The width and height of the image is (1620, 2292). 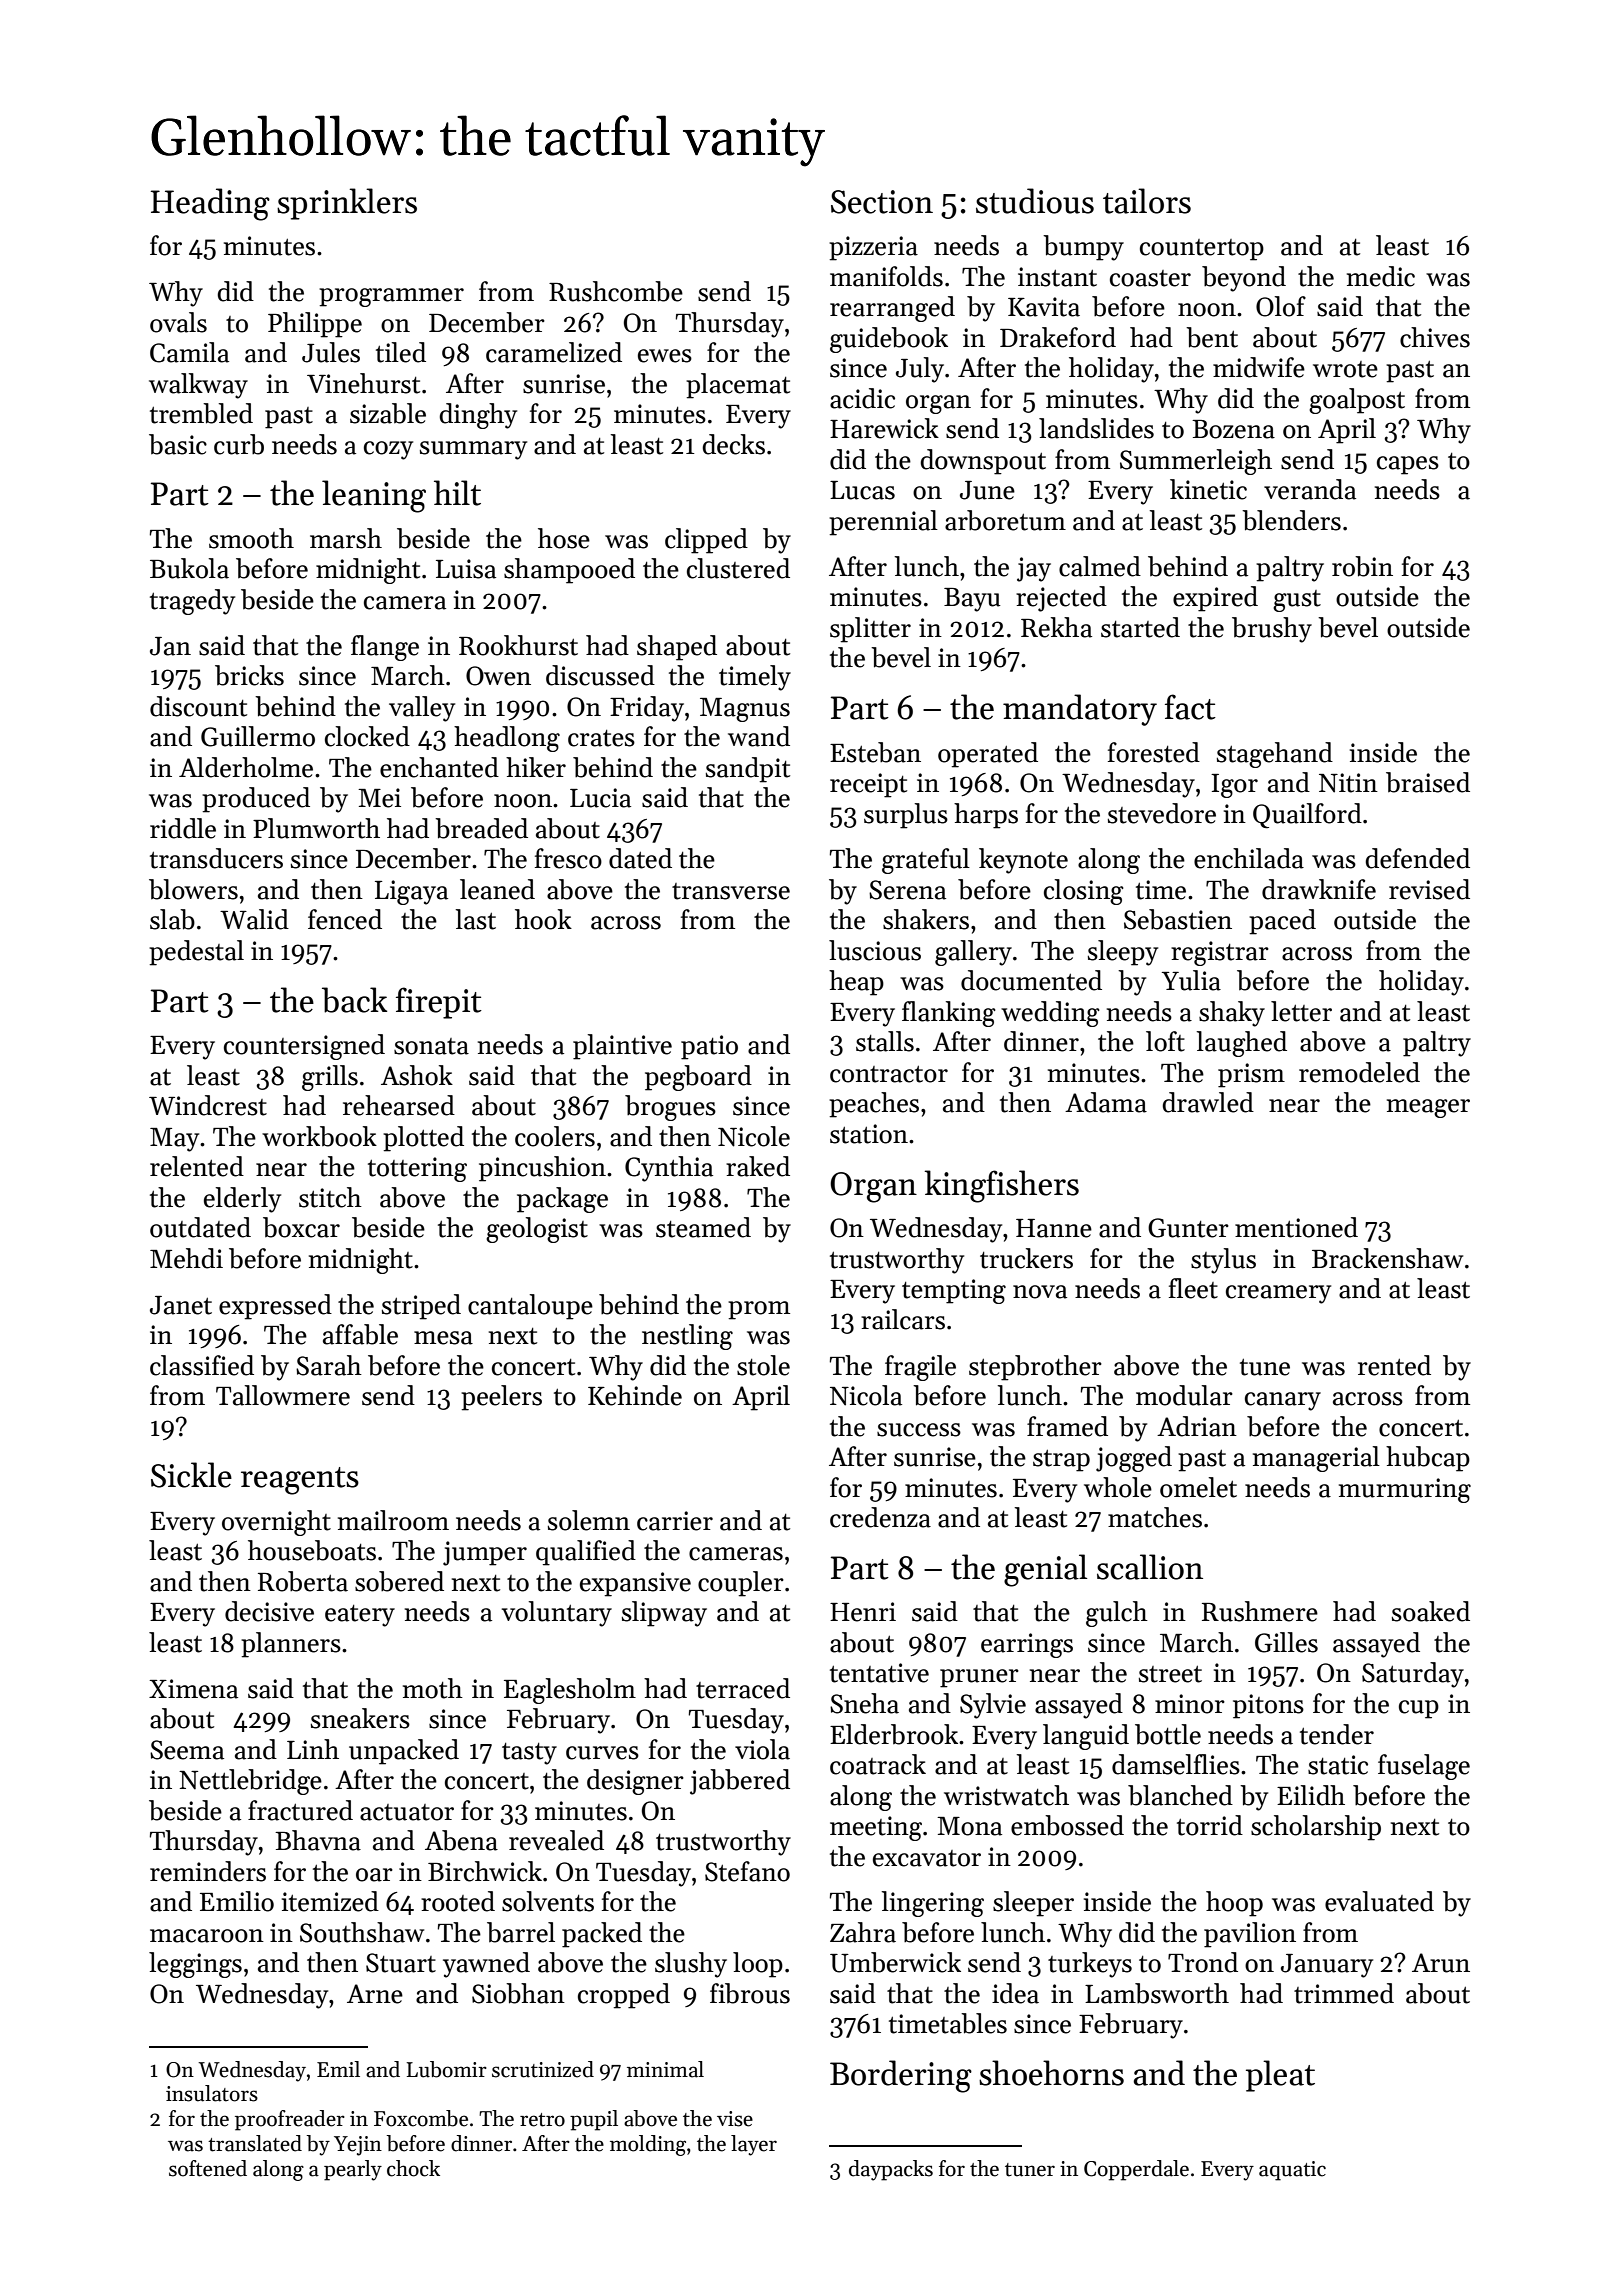 What do you see at coordinates (1268, 1706) in the image?
I see `pitons` at bounding box center [1268, 1706].
